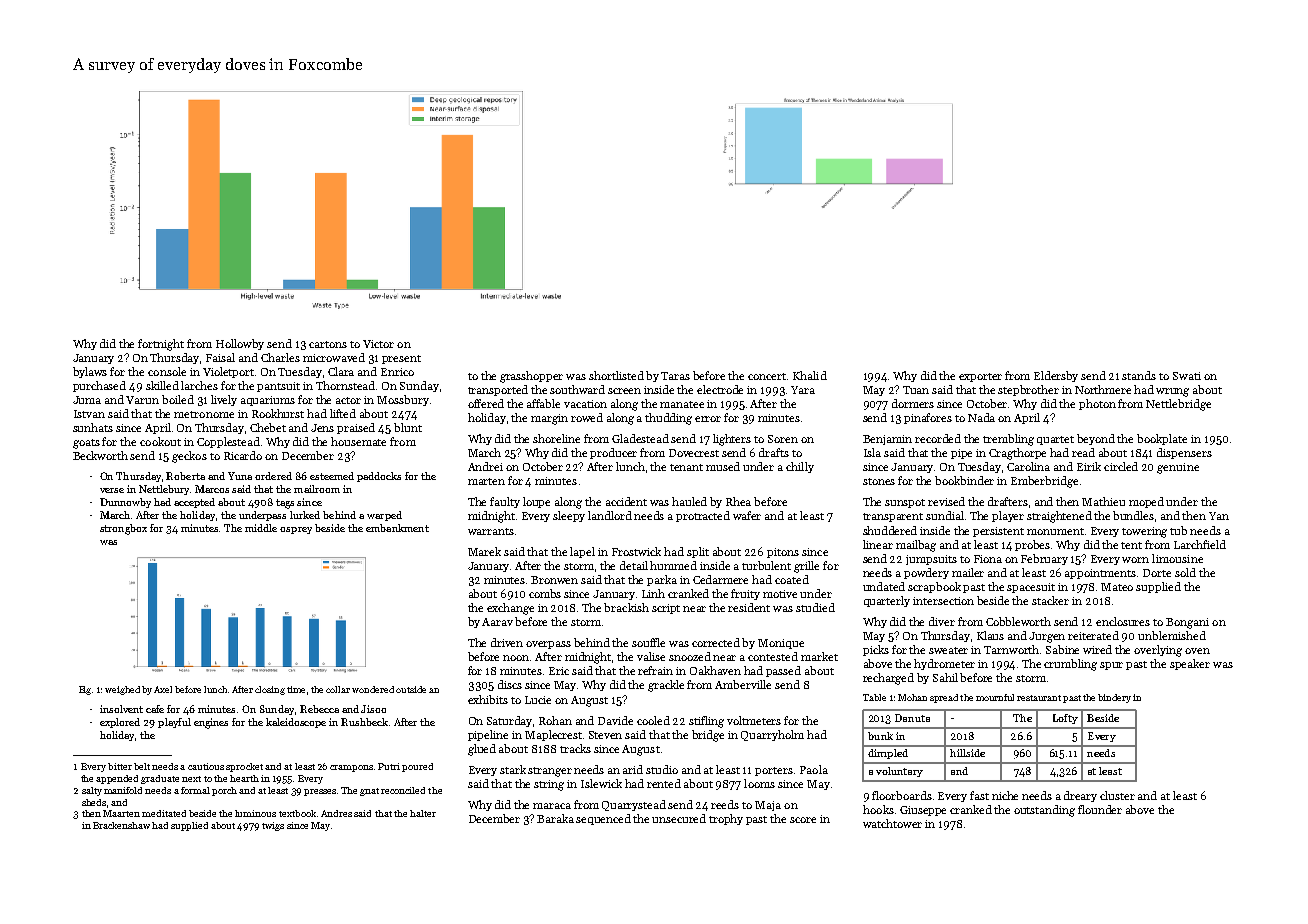 This screenshot has height=924, width=1308. I want to click on exchange, so click(510, 609).
